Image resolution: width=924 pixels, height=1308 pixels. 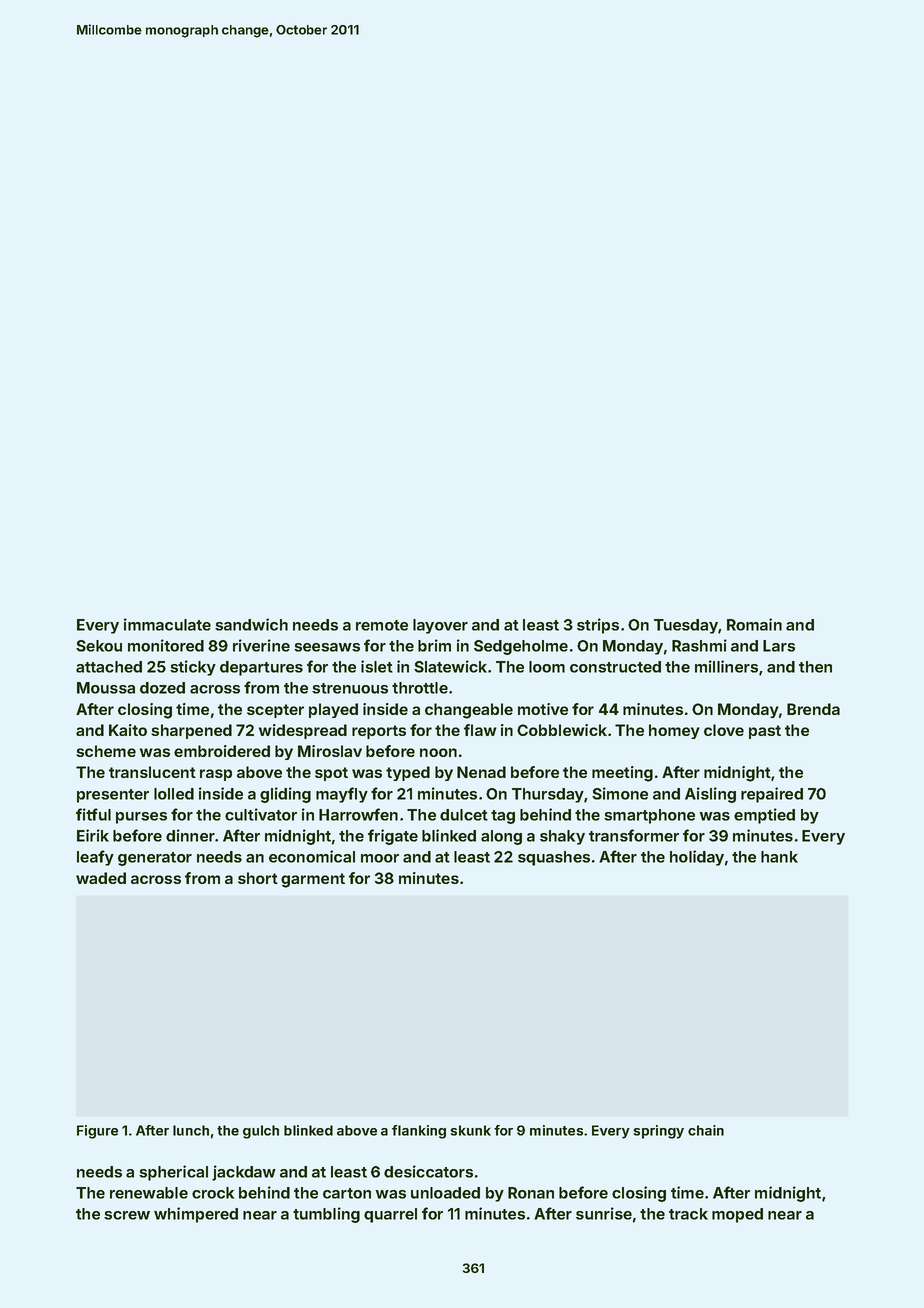 What do you see at coordinates (754, 624) in the page?
I see `Romain` at bounding box center [754, 624].
